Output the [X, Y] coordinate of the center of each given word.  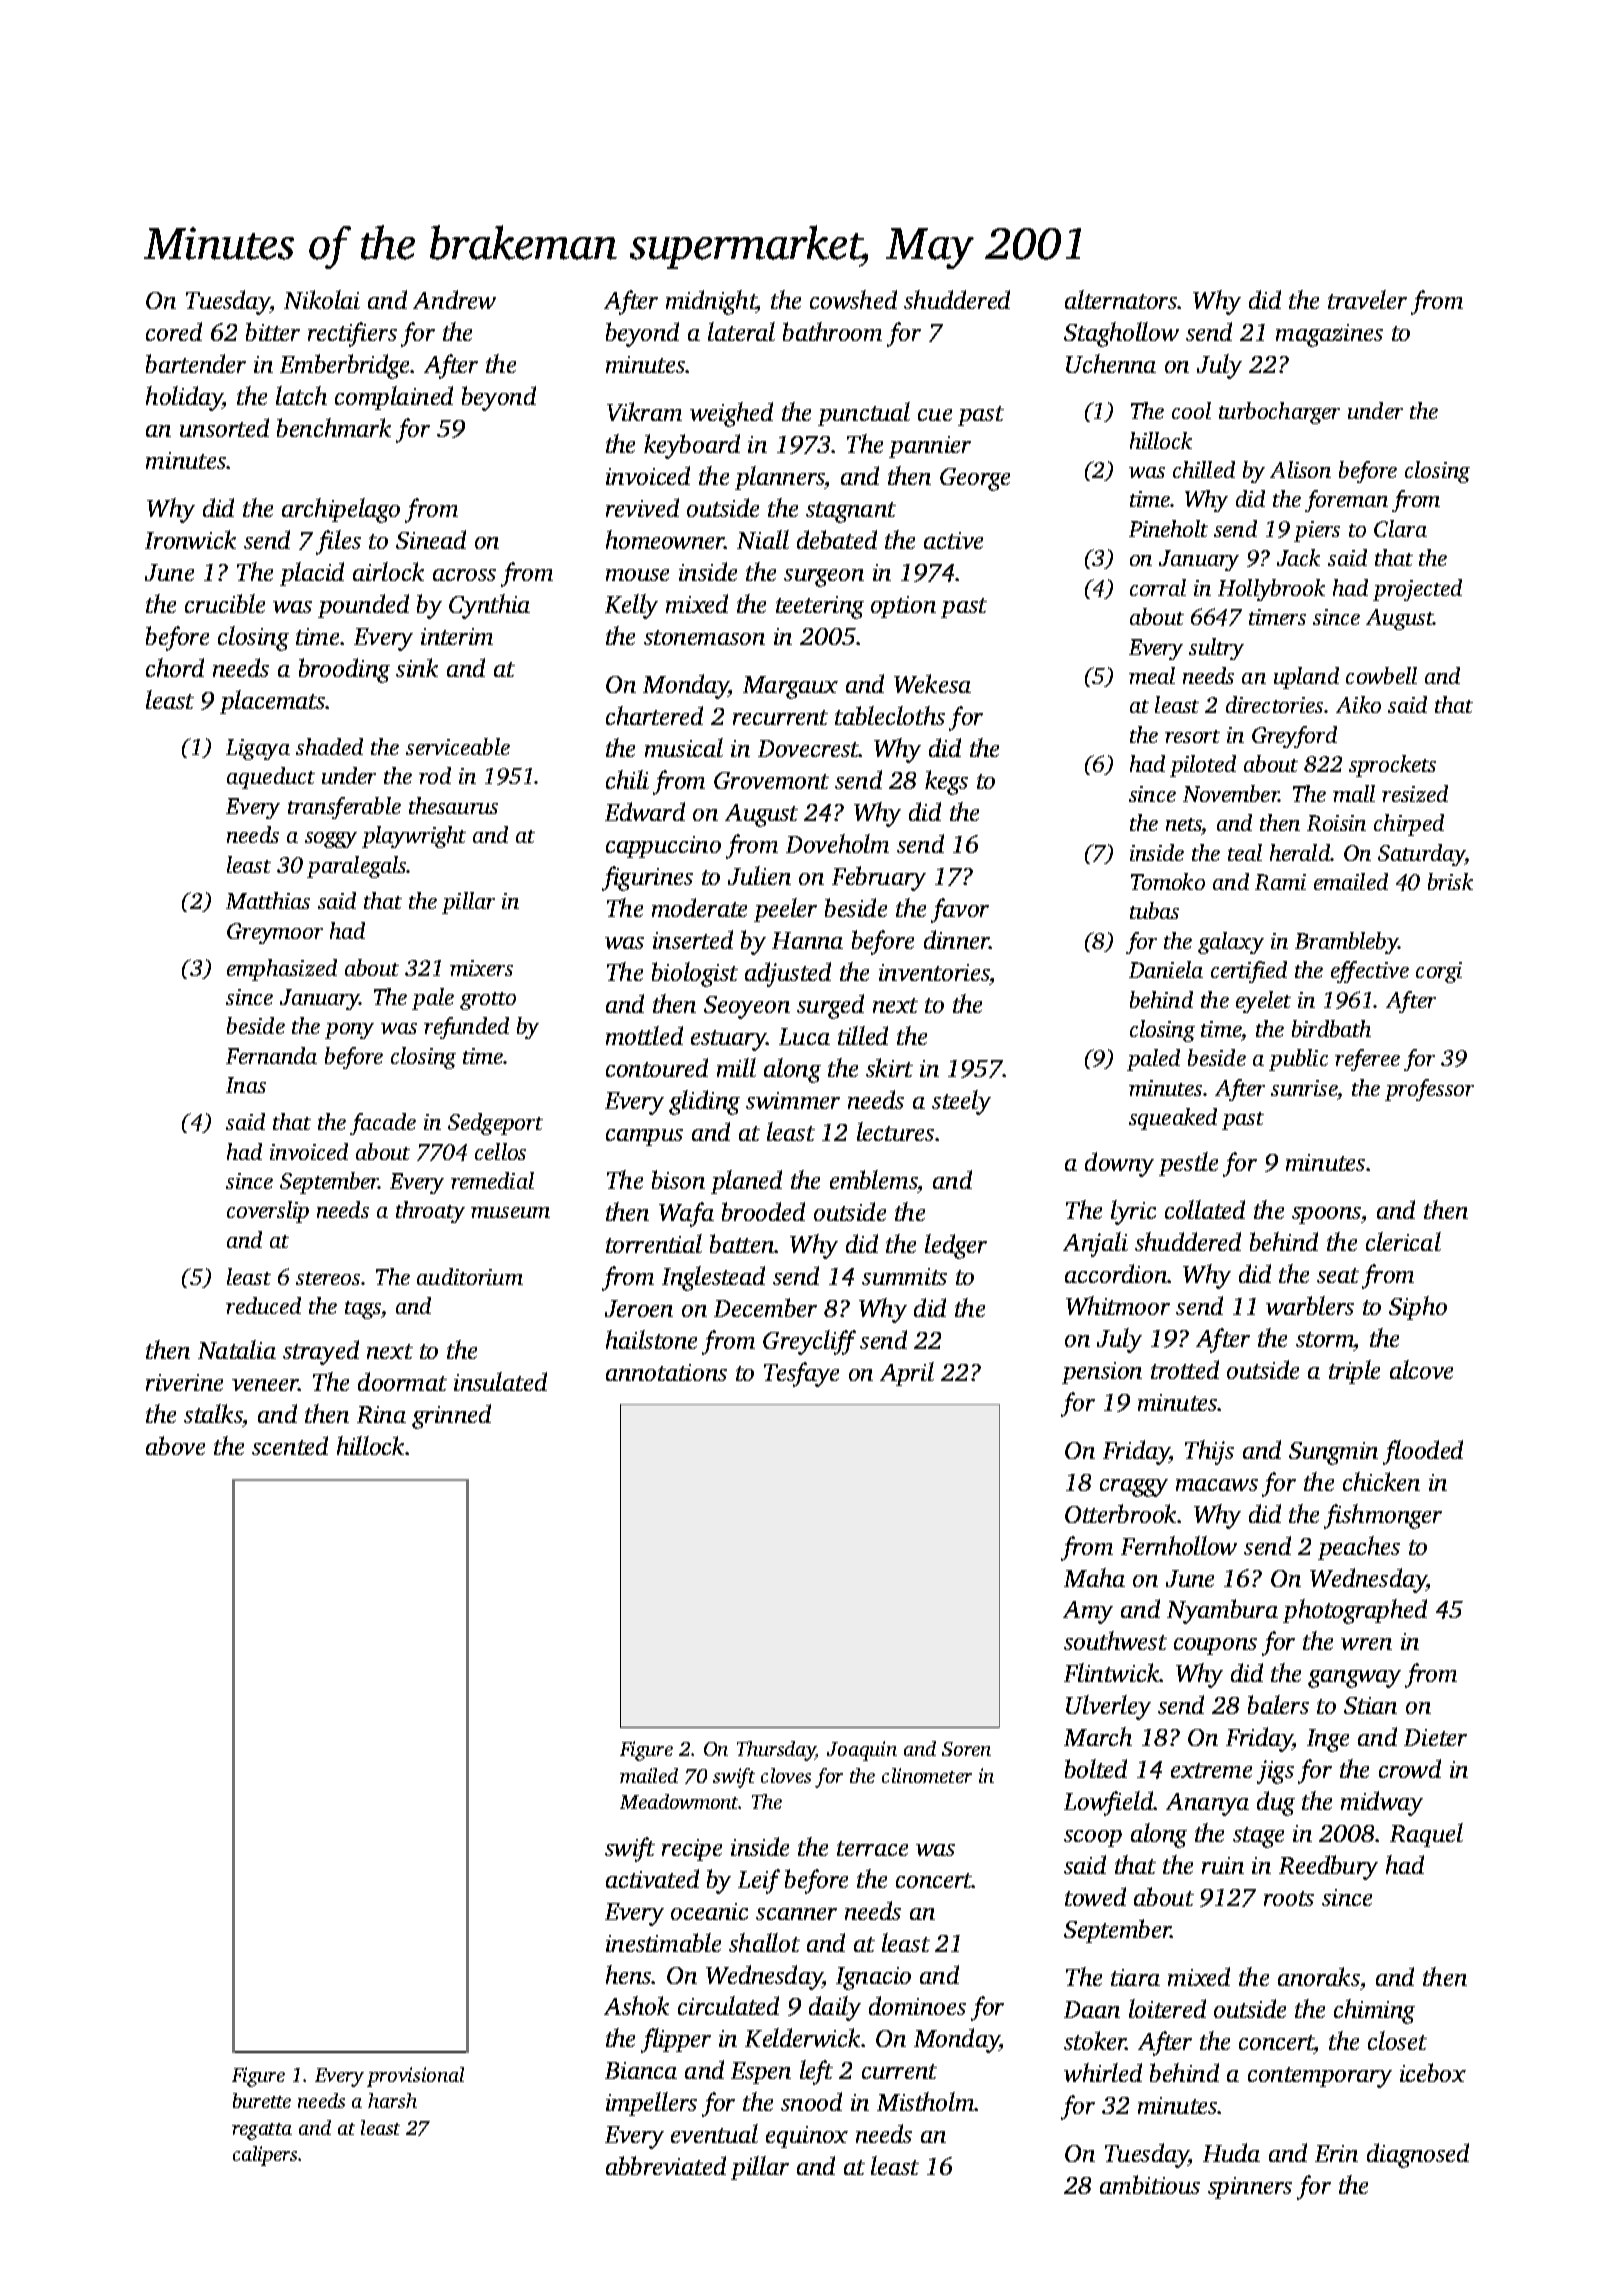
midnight [711, 302]
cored [174, 331]
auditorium [470, 1276]
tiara [1135, 1977]
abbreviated [666, 2165]
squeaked [1173, 1119]
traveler [1367, 299]
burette [262, 2100]
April [907, 1374]
